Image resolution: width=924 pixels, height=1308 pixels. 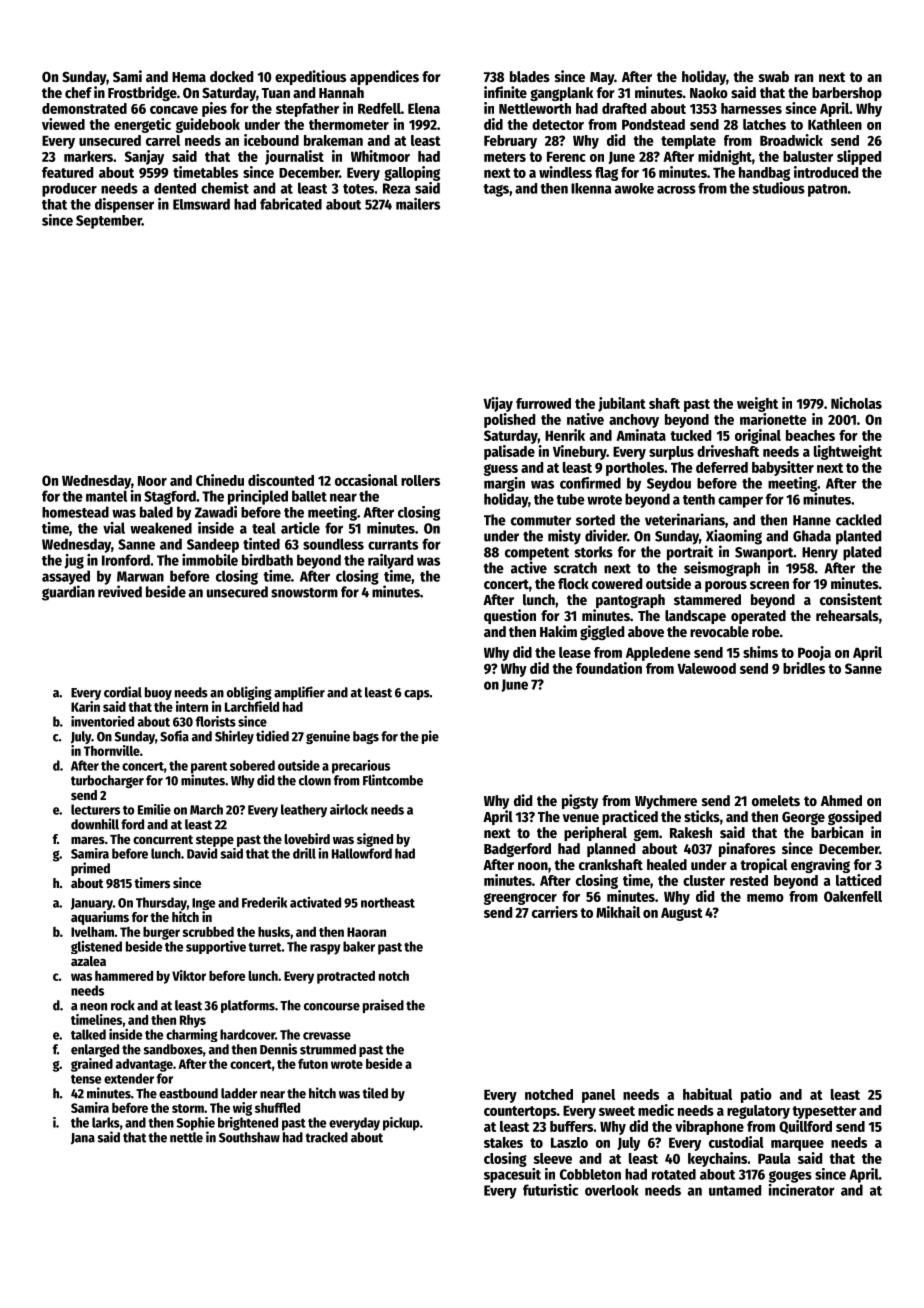 What do you see at coordinates (109, 222) in the page?
I see `September` at bounding box center [109, 222].
